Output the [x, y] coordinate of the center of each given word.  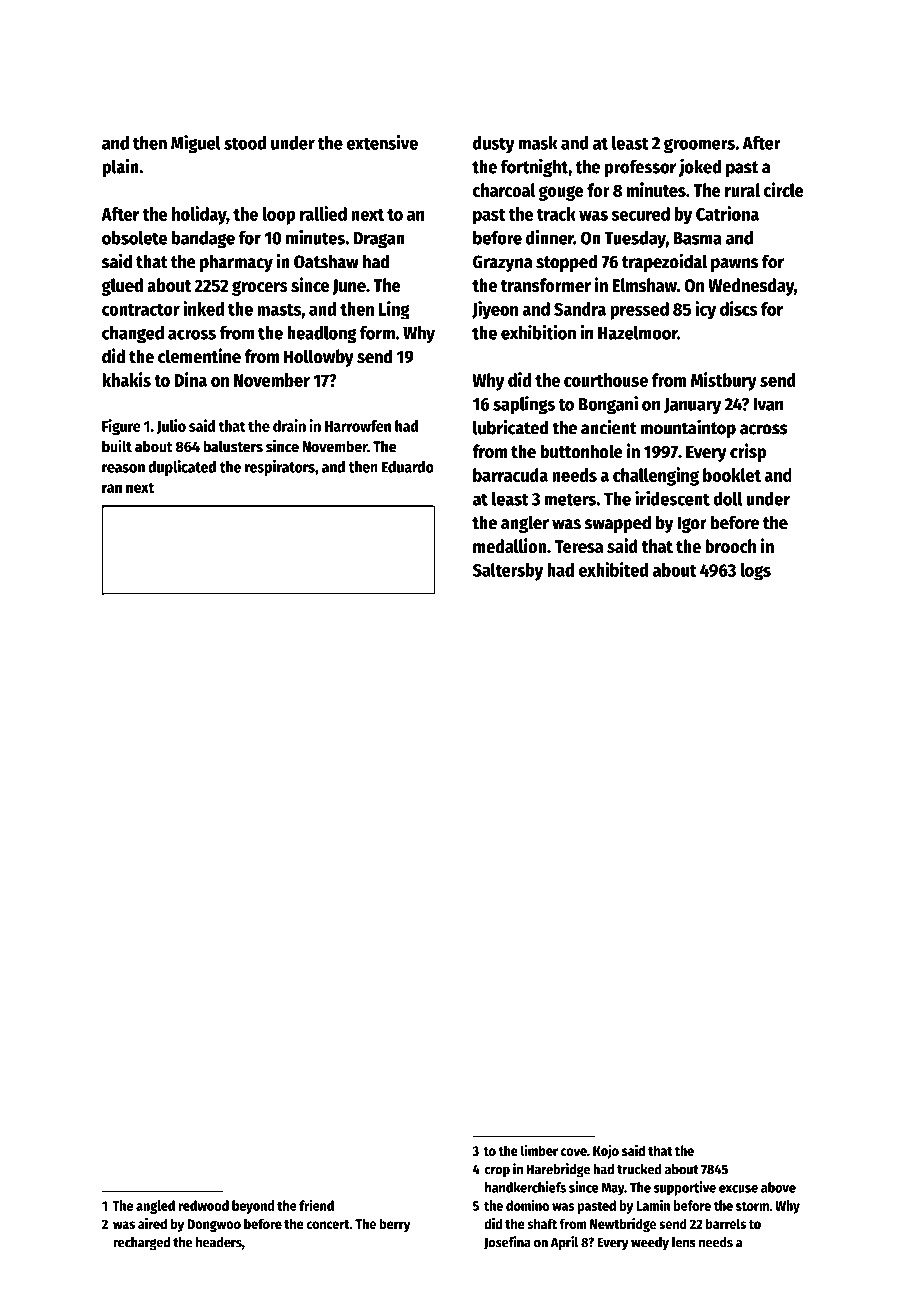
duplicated [182, 468]
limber [539, 1150]
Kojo [606, 1151]
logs [755, 572]
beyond [253, 1207]
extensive [382, 142]
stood [245, 143]
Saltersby [508, 572]
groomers [699, 146]
